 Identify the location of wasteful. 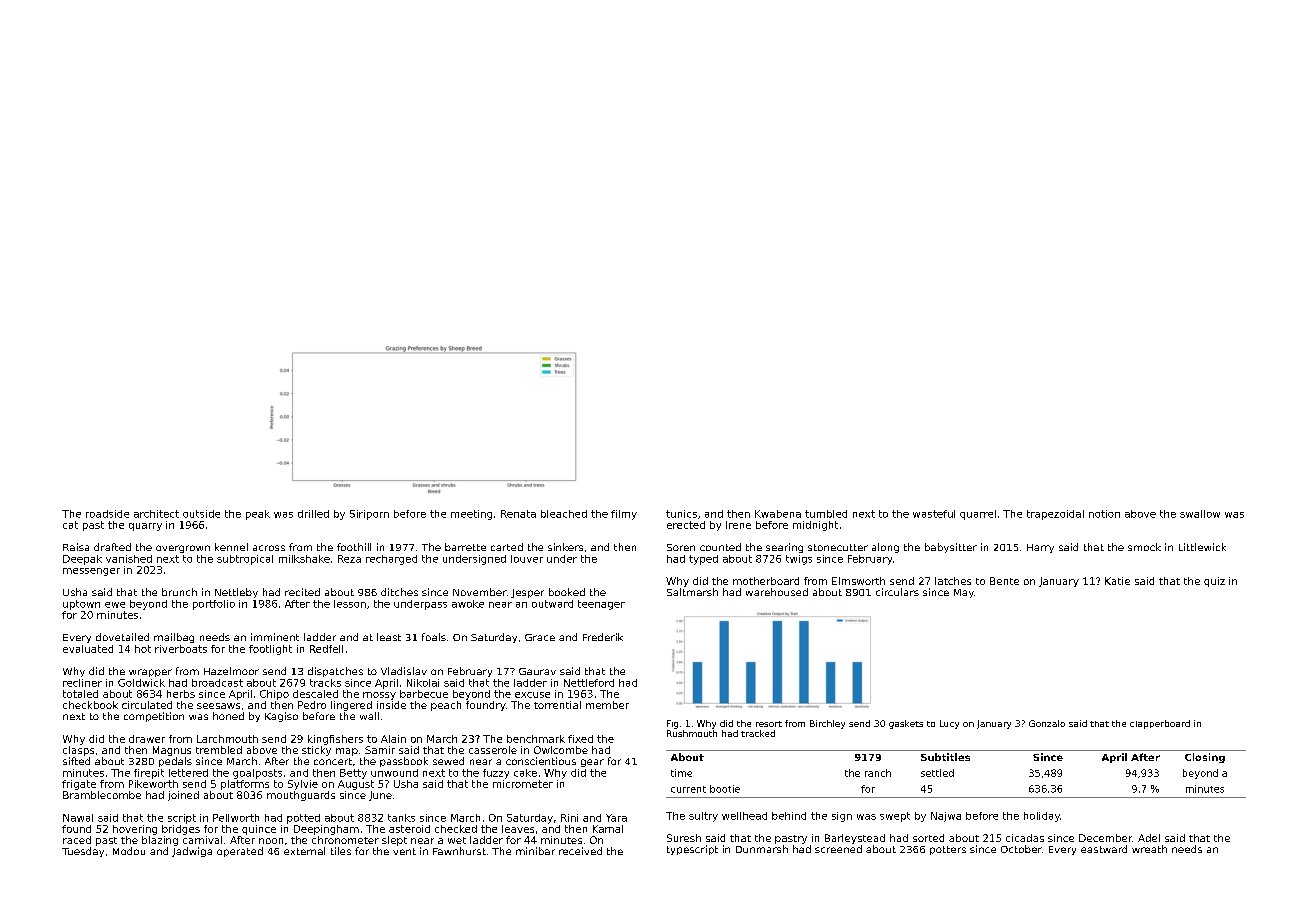
(934, 514).
